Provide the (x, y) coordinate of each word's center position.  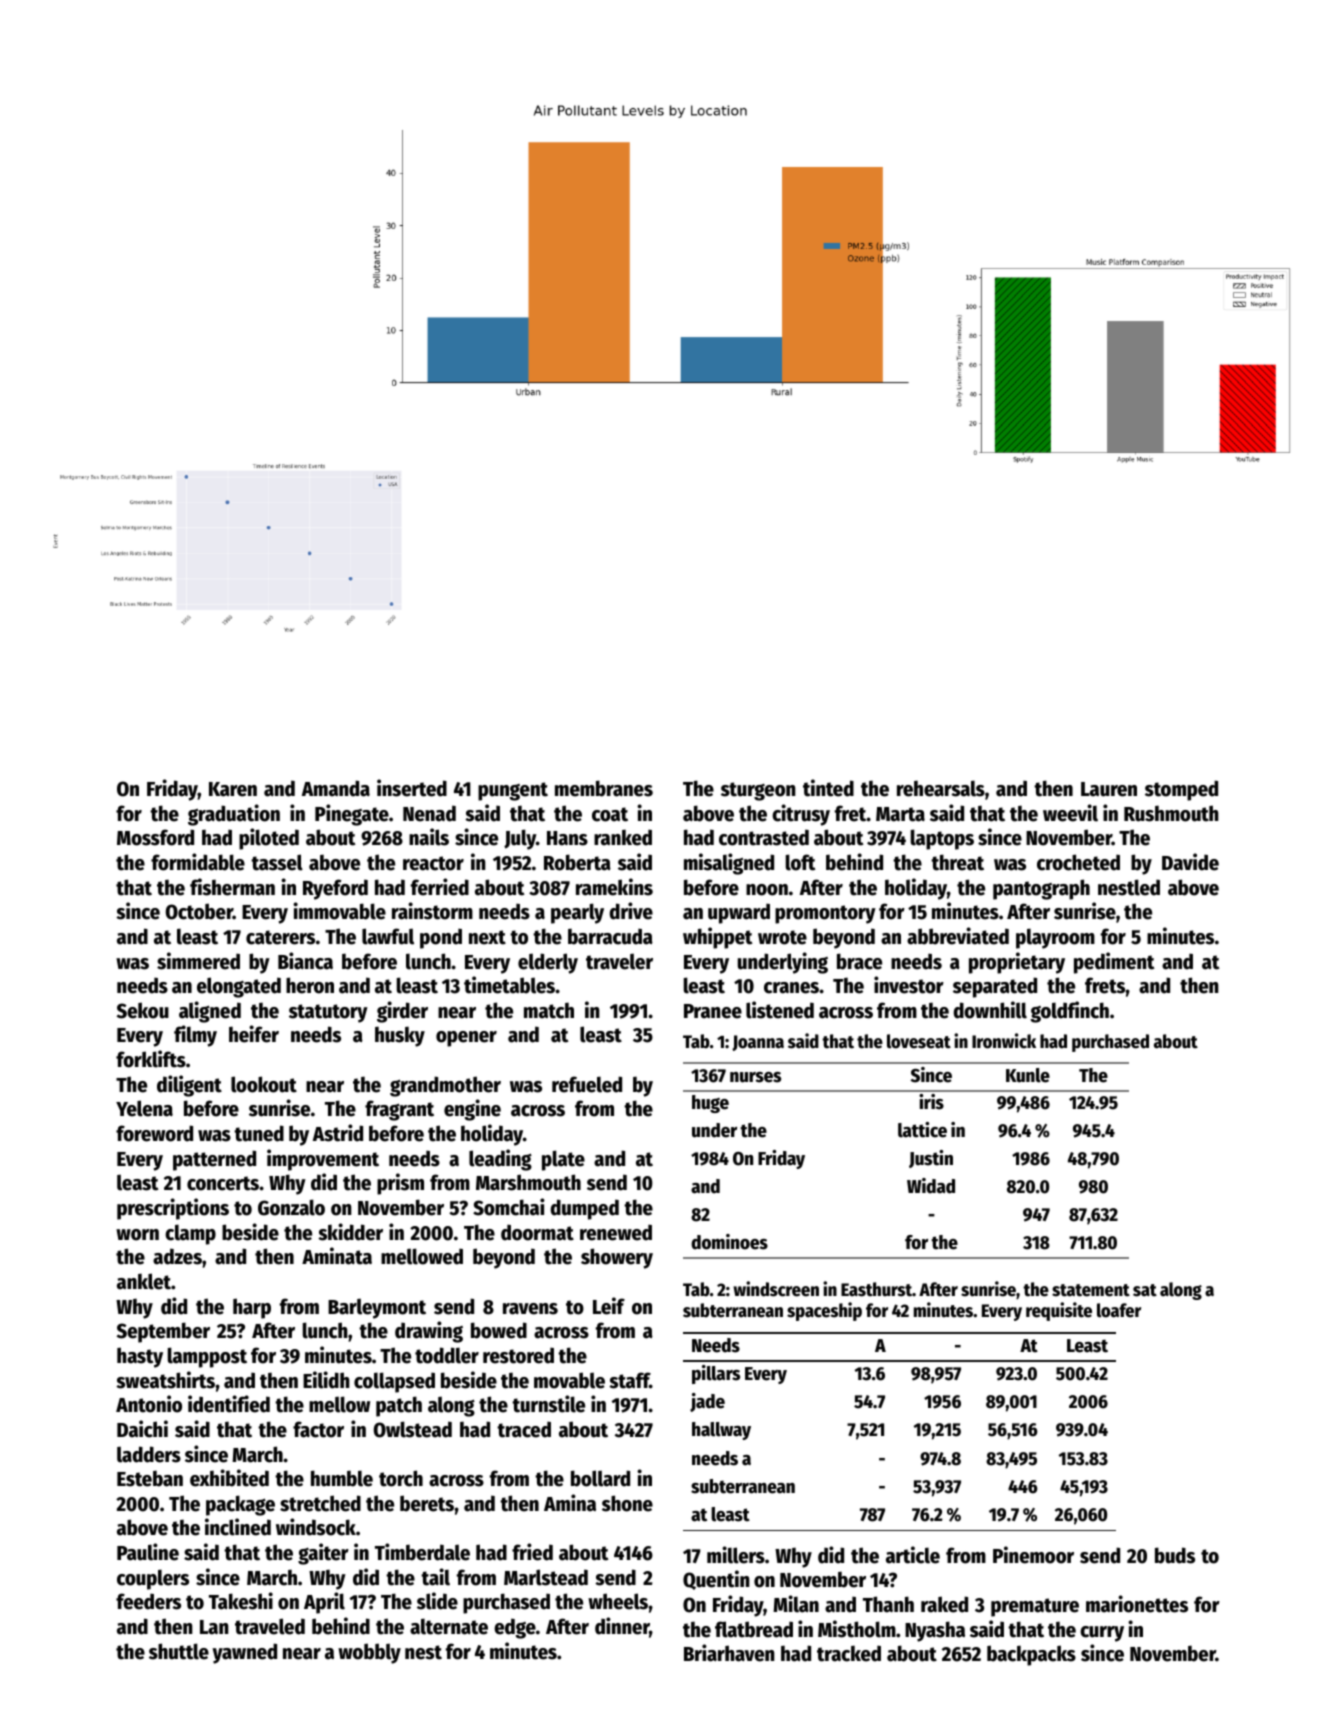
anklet (144, 1281)
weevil (1070, 813)
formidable (198, 862)
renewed (616, 1232)
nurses (755, 1077)
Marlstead (546, 1577)
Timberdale (422, 1552)
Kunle (1028, 1075)
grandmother (445, 1086)
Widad (931, 1186)
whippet (718, 938)
